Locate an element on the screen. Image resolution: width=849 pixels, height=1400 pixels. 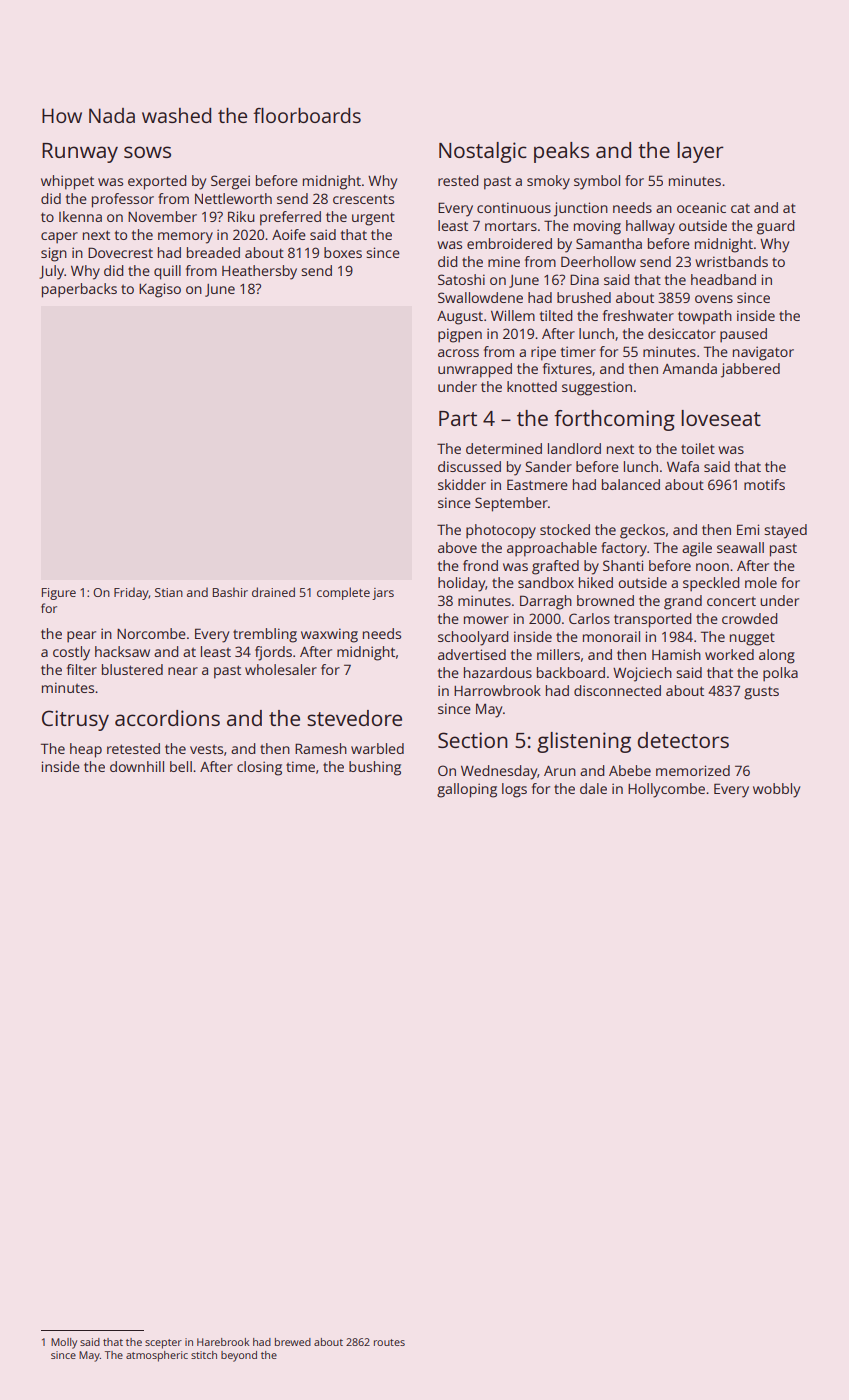
unwrapped is located at coordinates (475, 370).
